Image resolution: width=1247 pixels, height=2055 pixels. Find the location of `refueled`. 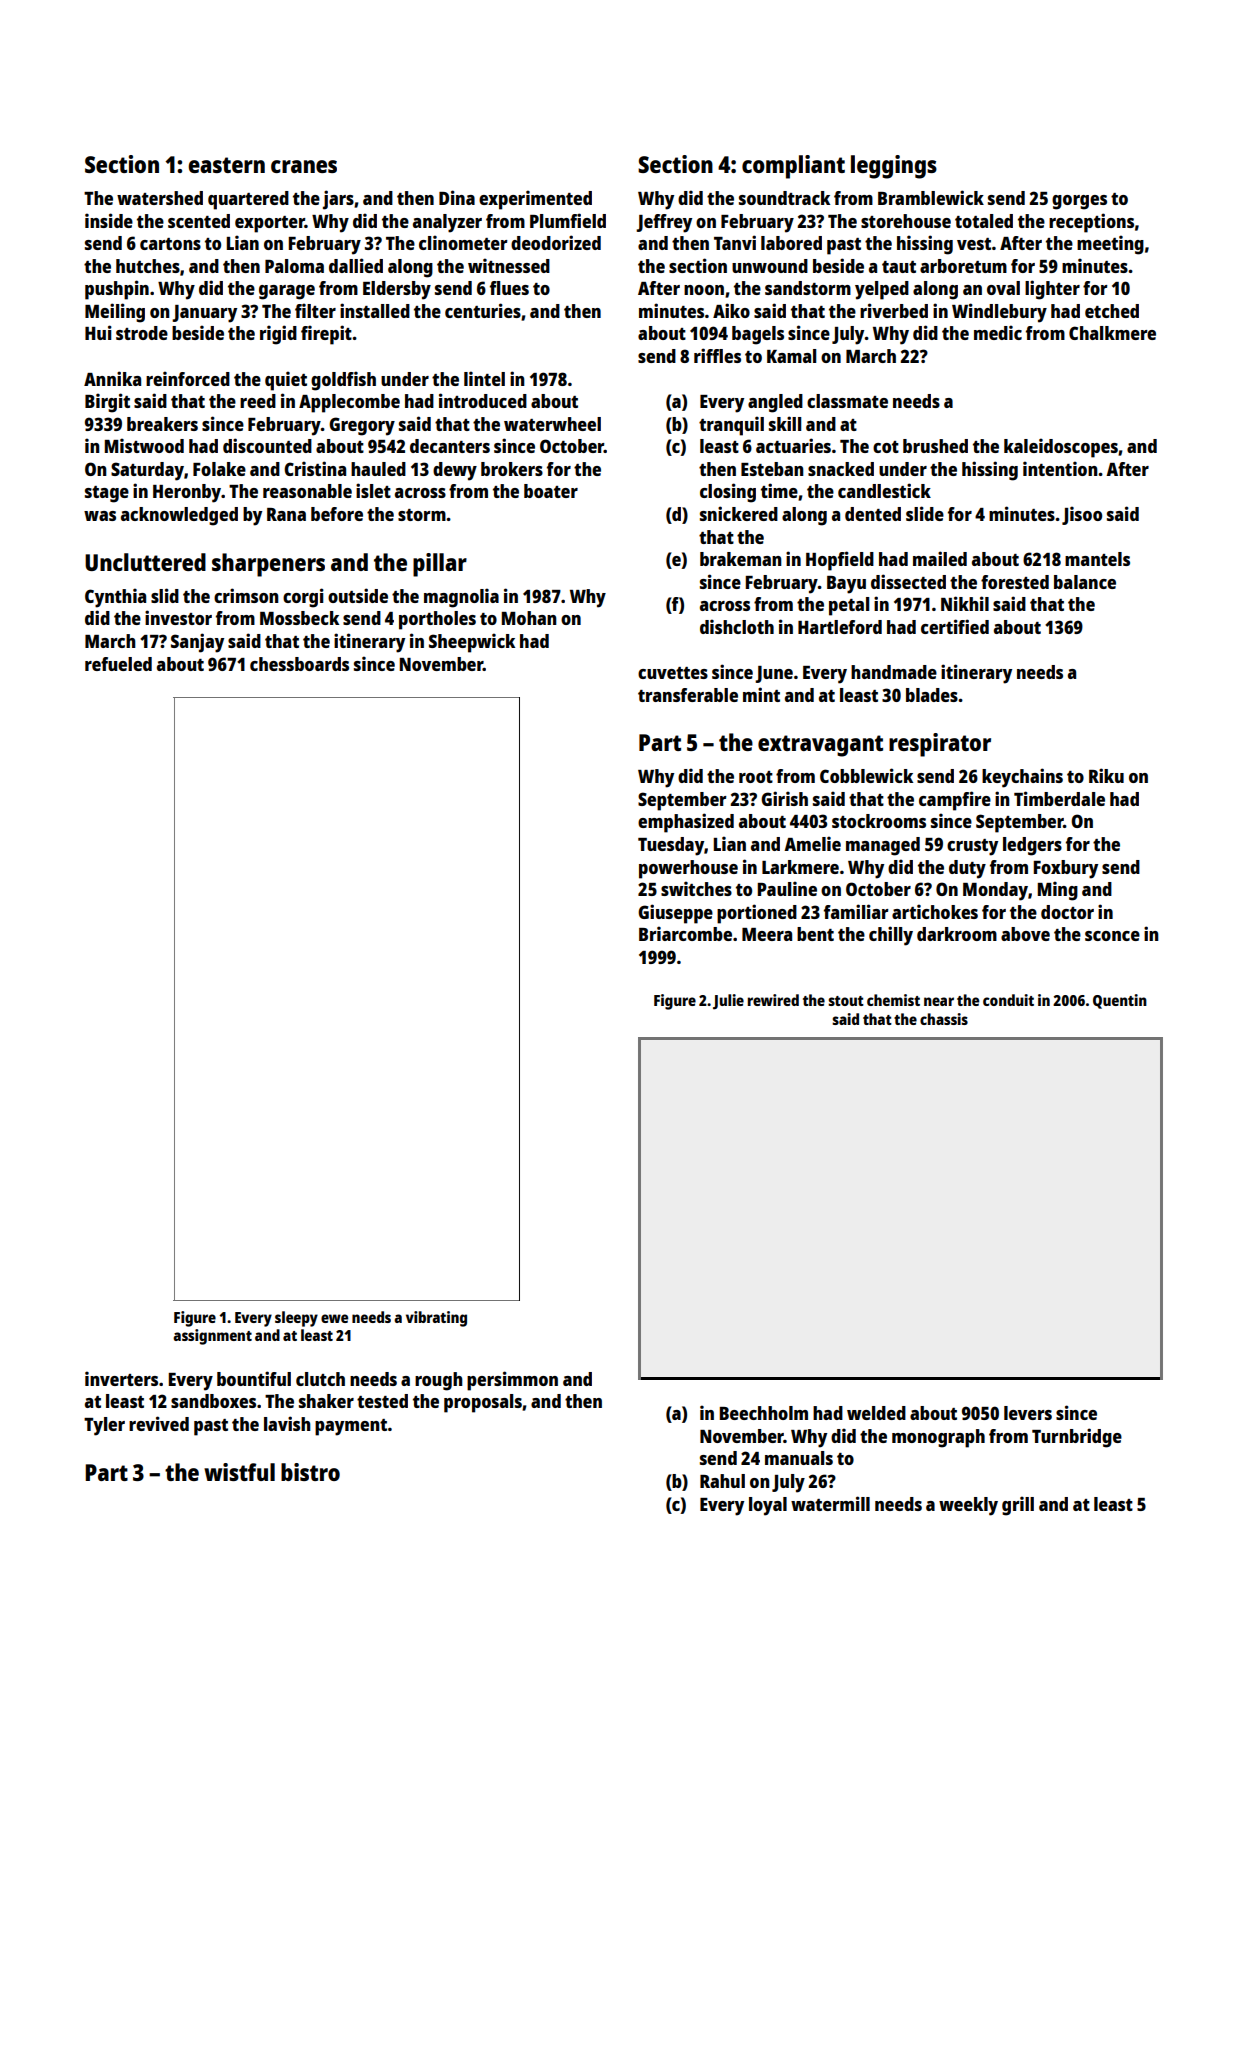

refueled is located at coordinates (118, 664).
